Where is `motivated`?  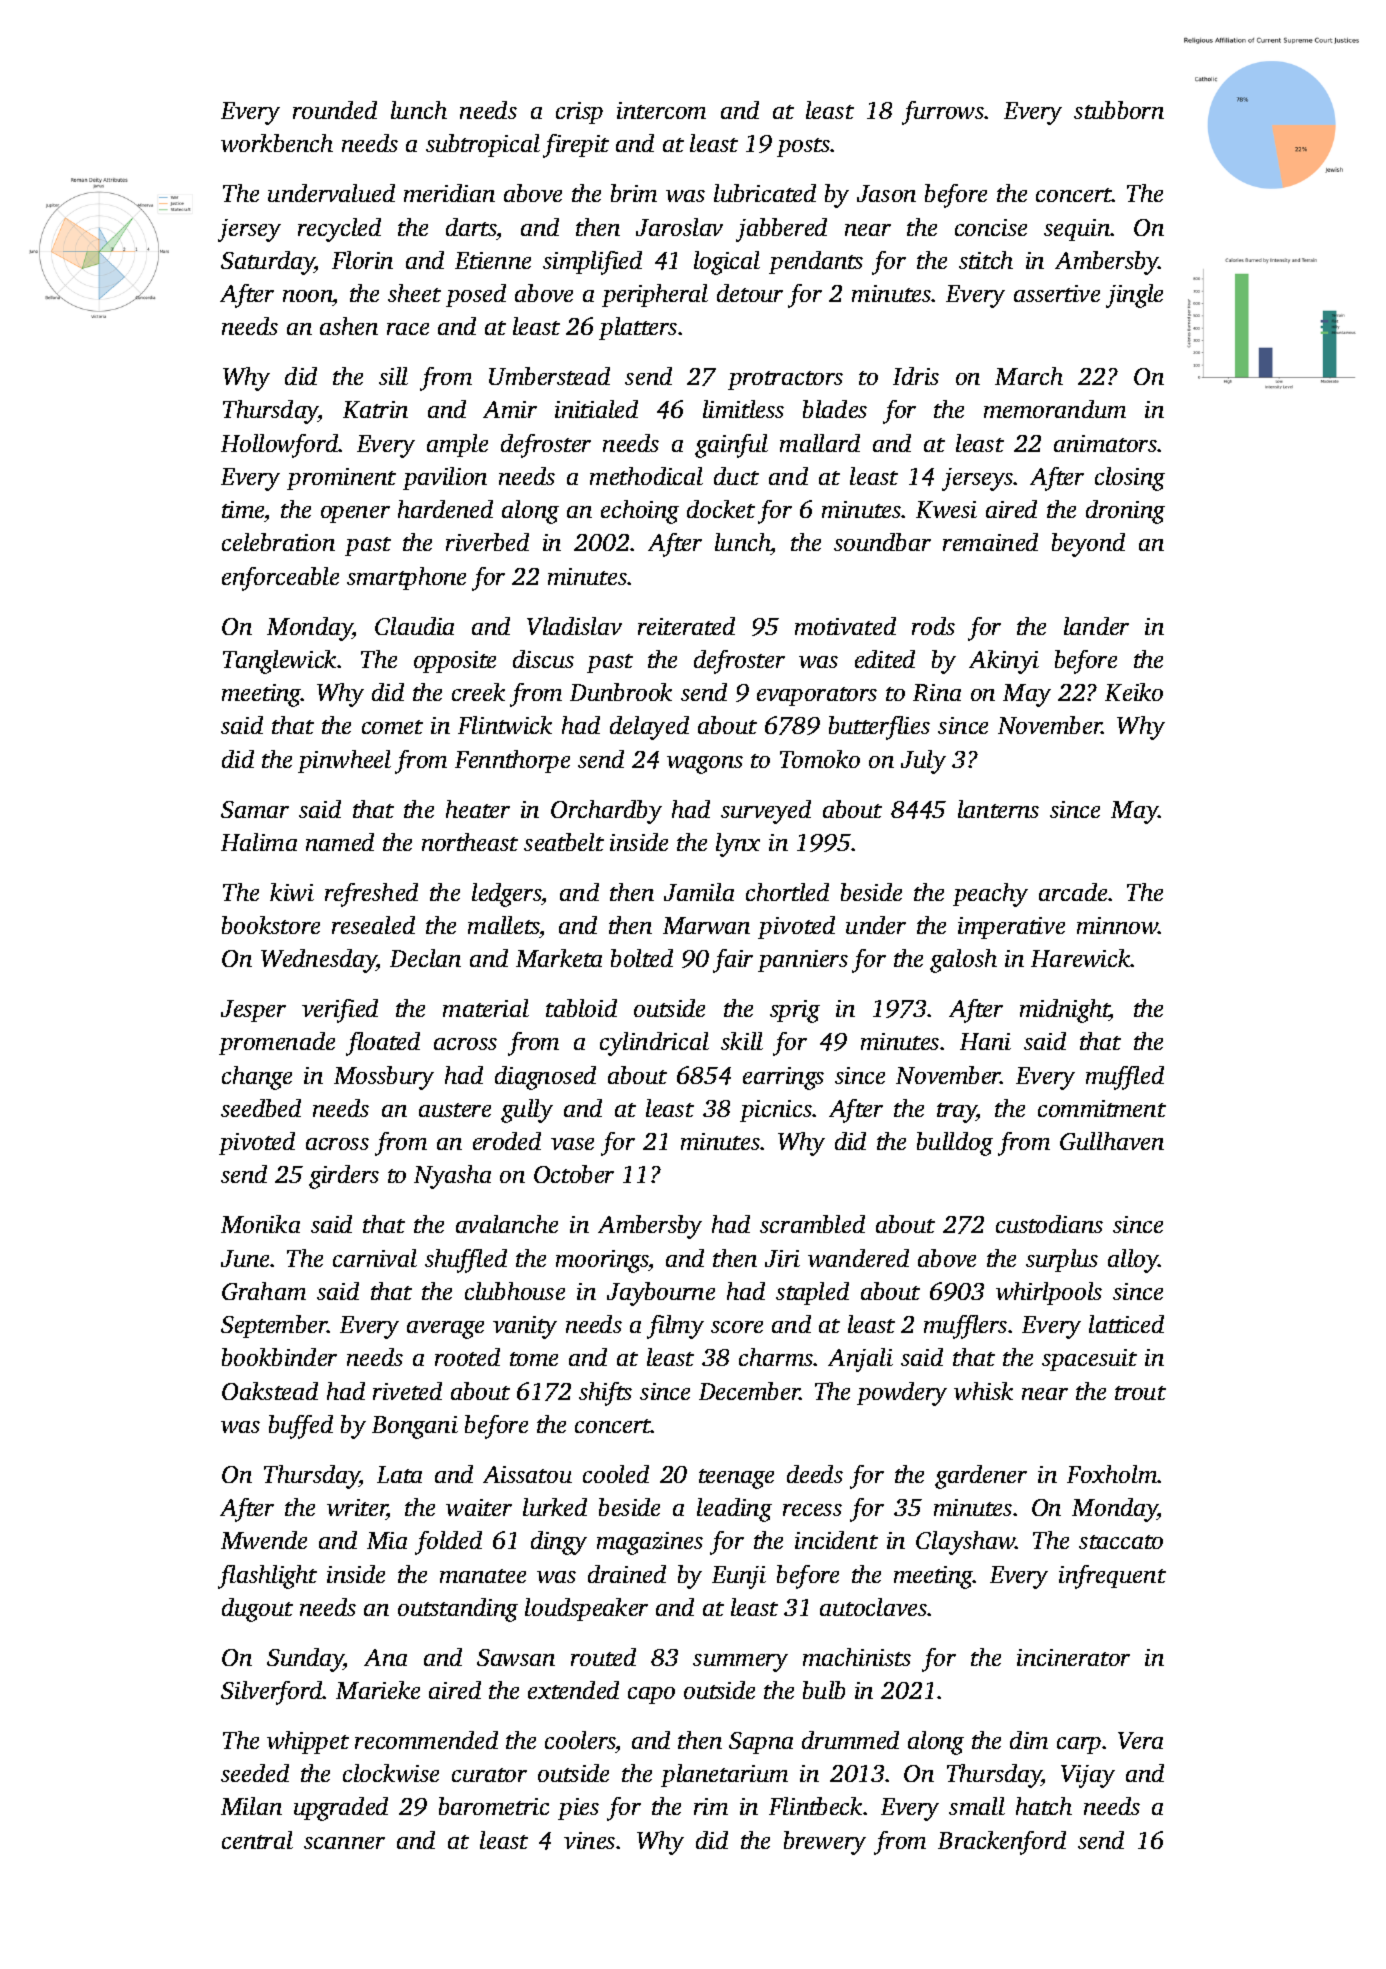 motivated is located at coordinates (845, 626).
